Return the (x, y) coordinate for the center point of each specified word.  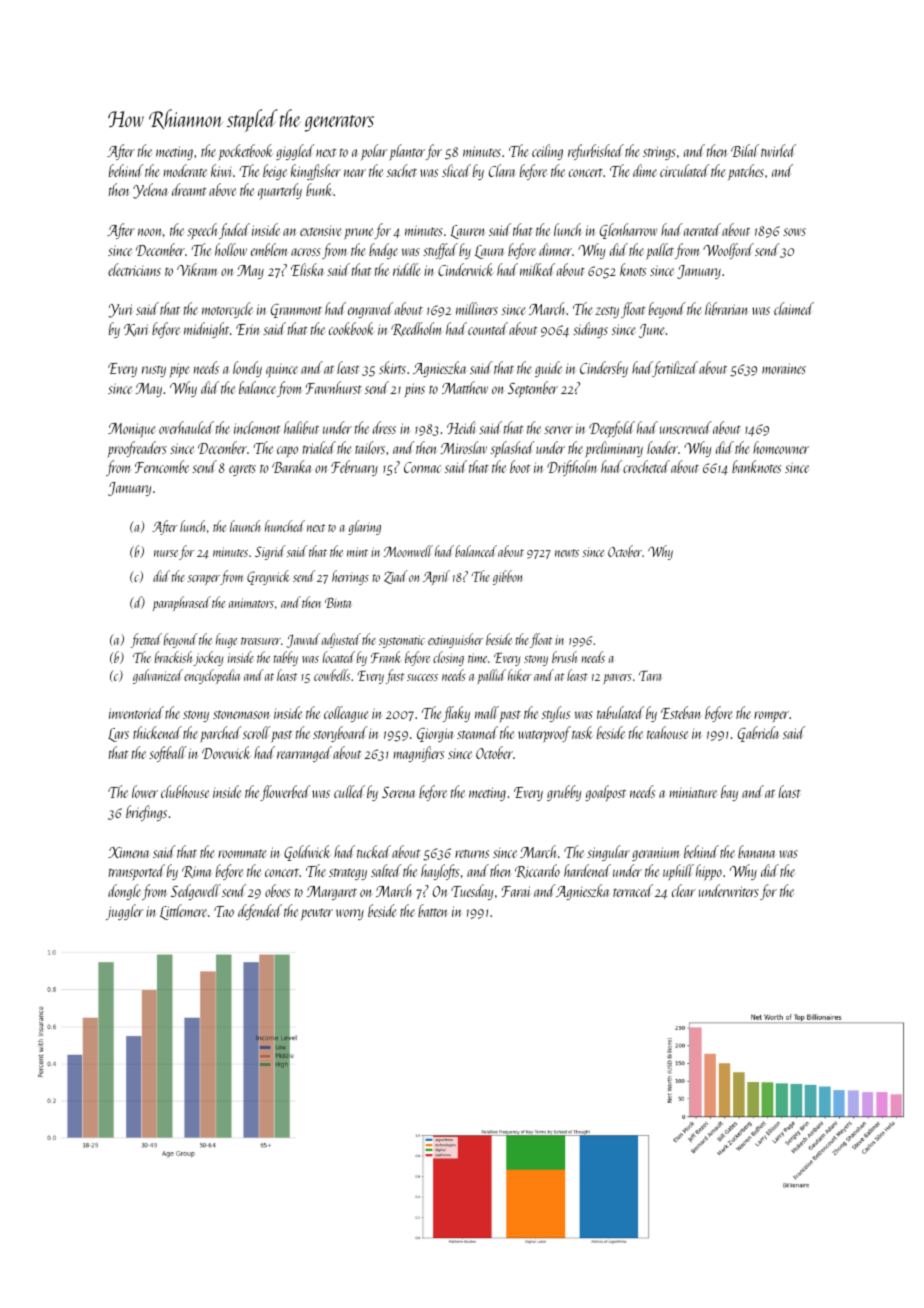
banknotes (756, 466)
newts (567, 553)
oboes (277, 890)
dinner (555, 249)
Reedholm (416, 329)
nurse (166, 553)
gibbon (507, 577)
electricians (134, 269)
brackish (173, 657)
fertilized (675, 369)
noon (150, 232)
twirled (778, 150)
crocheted (646, 466)
